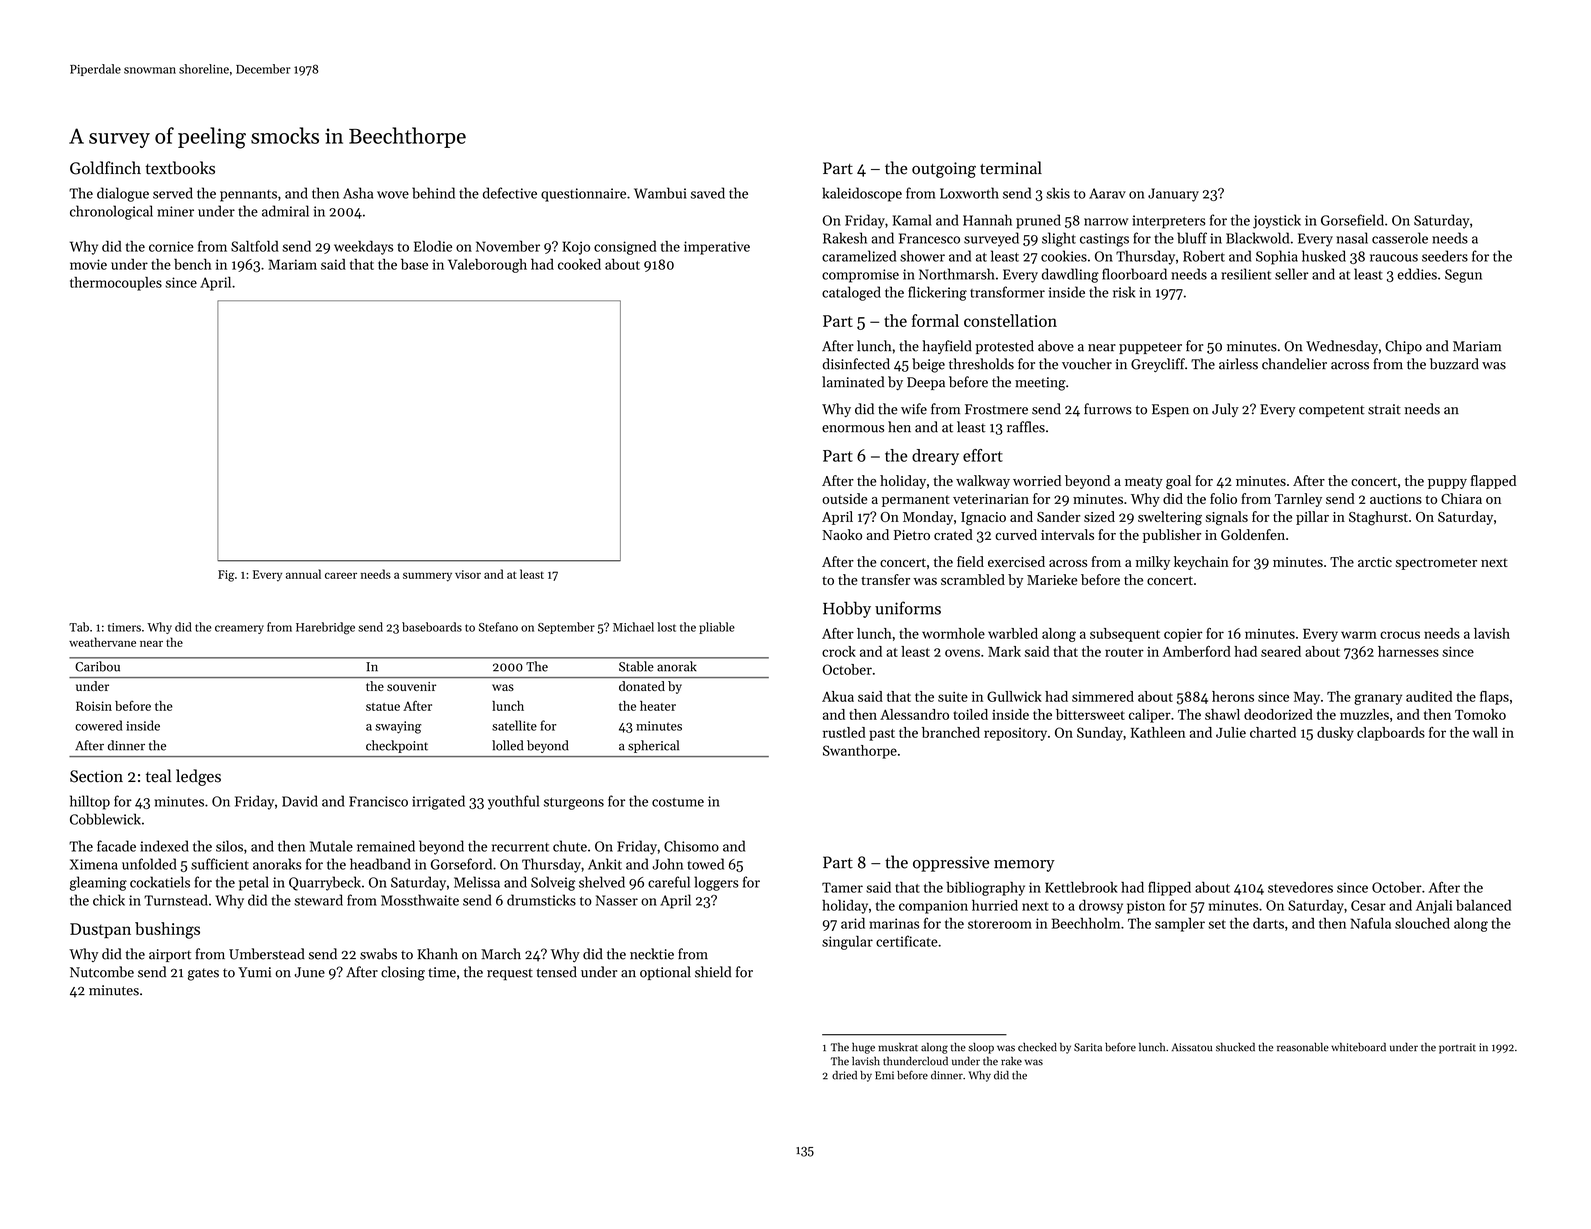  What do you see at coordinates (912, 535) in the image?
I see `Pietro` at bounding box center [912, 535].
